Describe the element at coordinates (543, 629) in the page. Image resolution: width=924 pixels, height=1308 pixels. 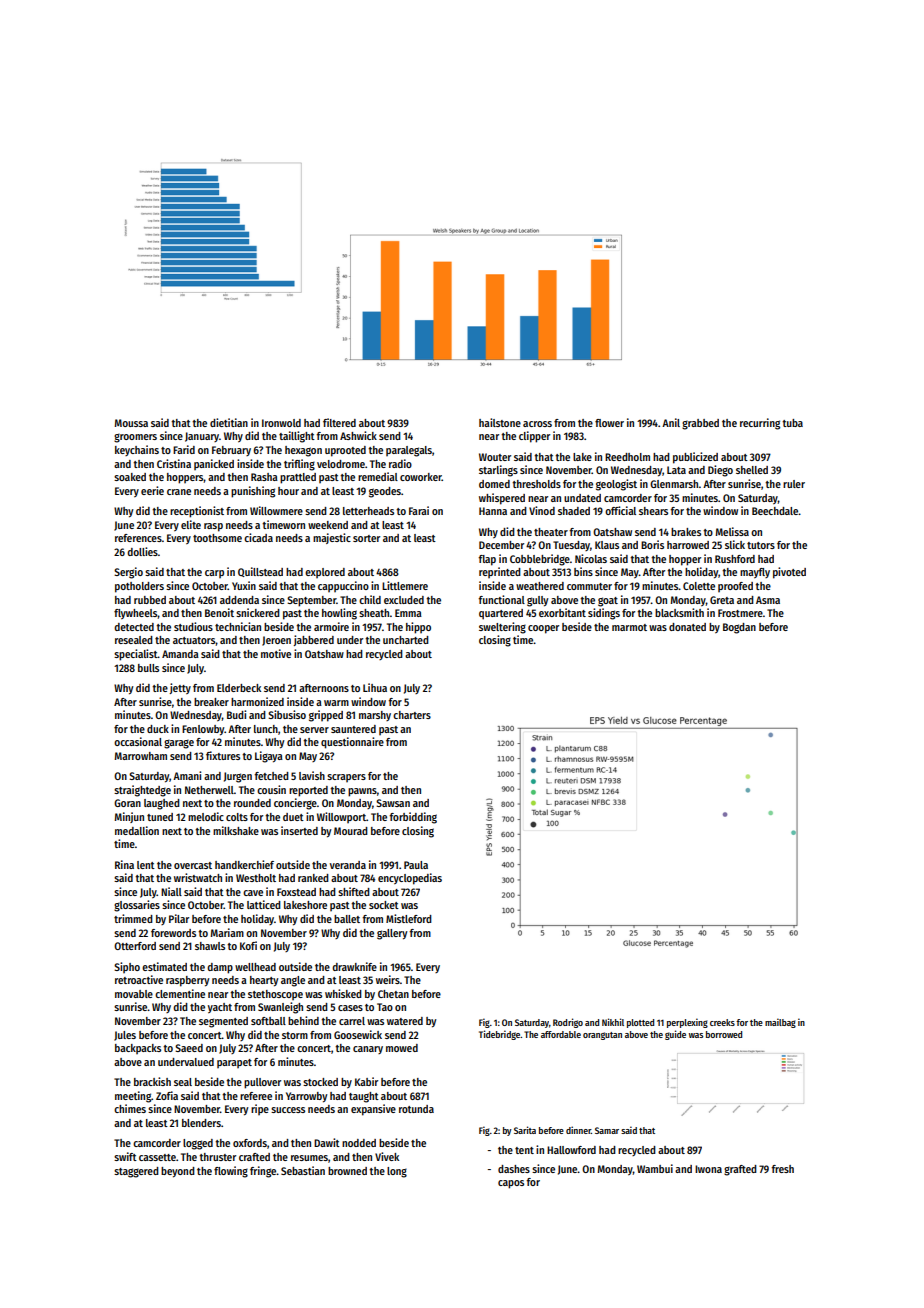
I see `cooper` at that location.
